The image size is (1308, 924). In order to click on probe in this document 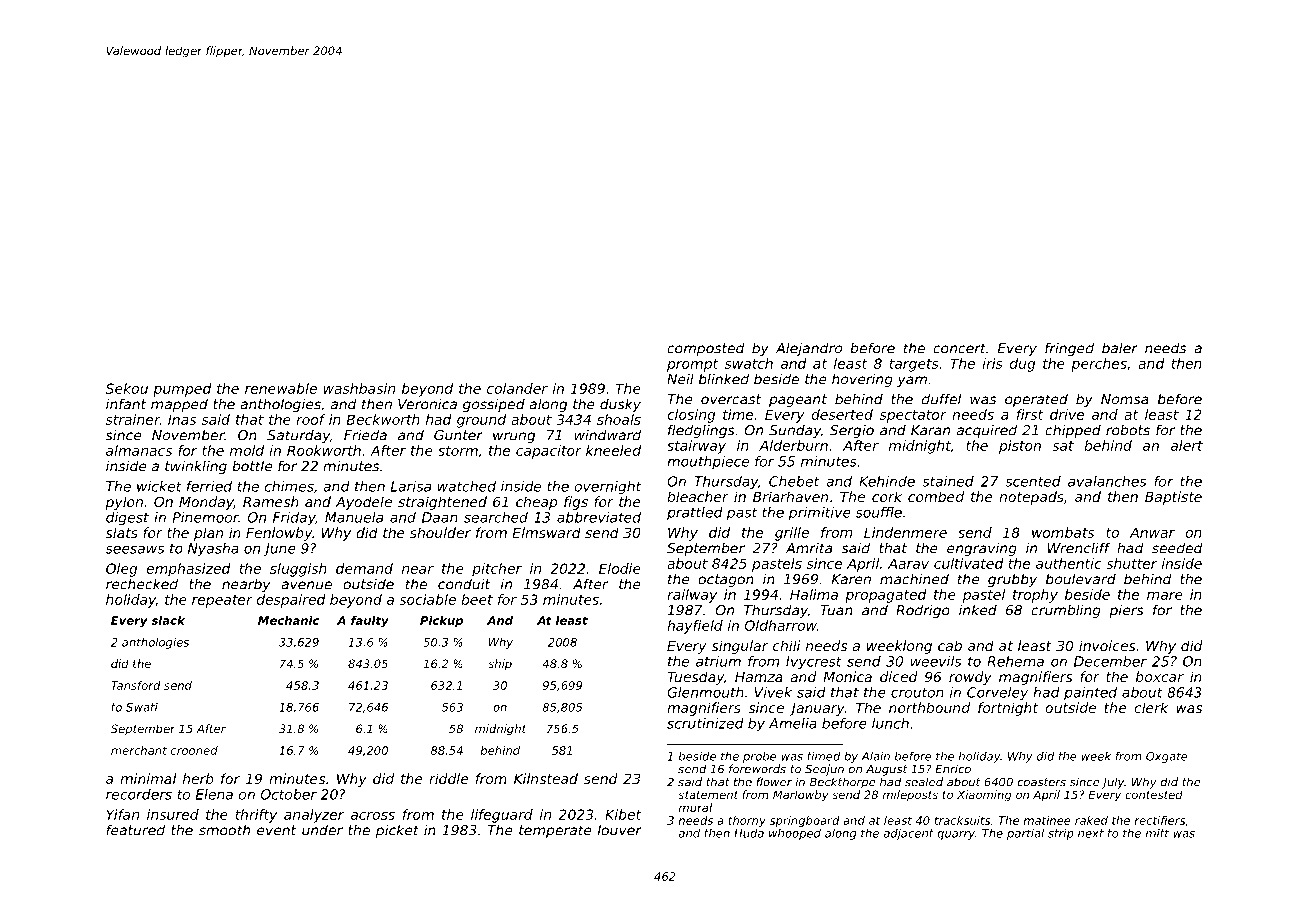, I will do `click(759, 757)`.
